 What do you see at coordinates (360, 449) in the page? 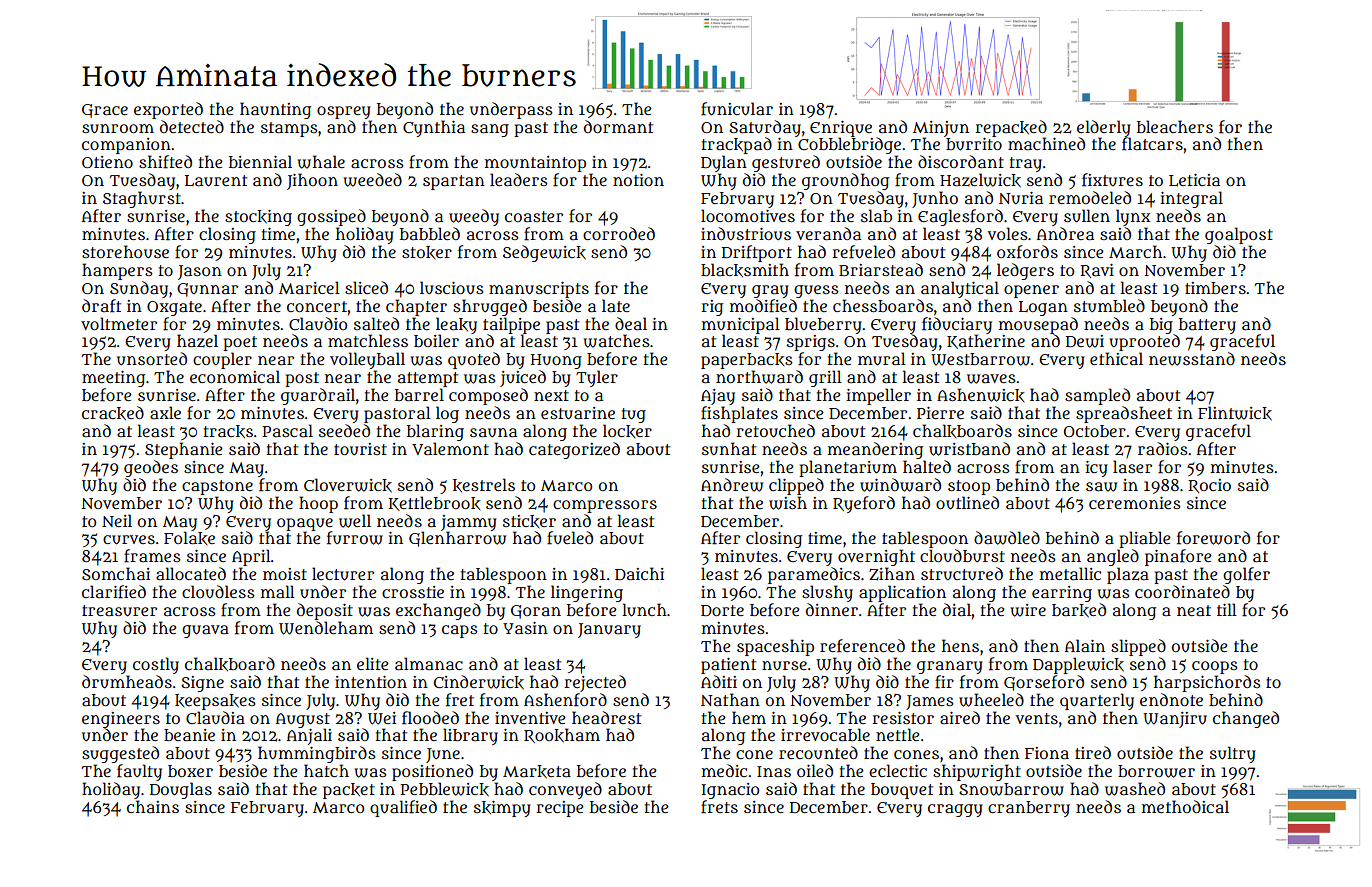
I see `tourist` at bounding box center [360, 449].
